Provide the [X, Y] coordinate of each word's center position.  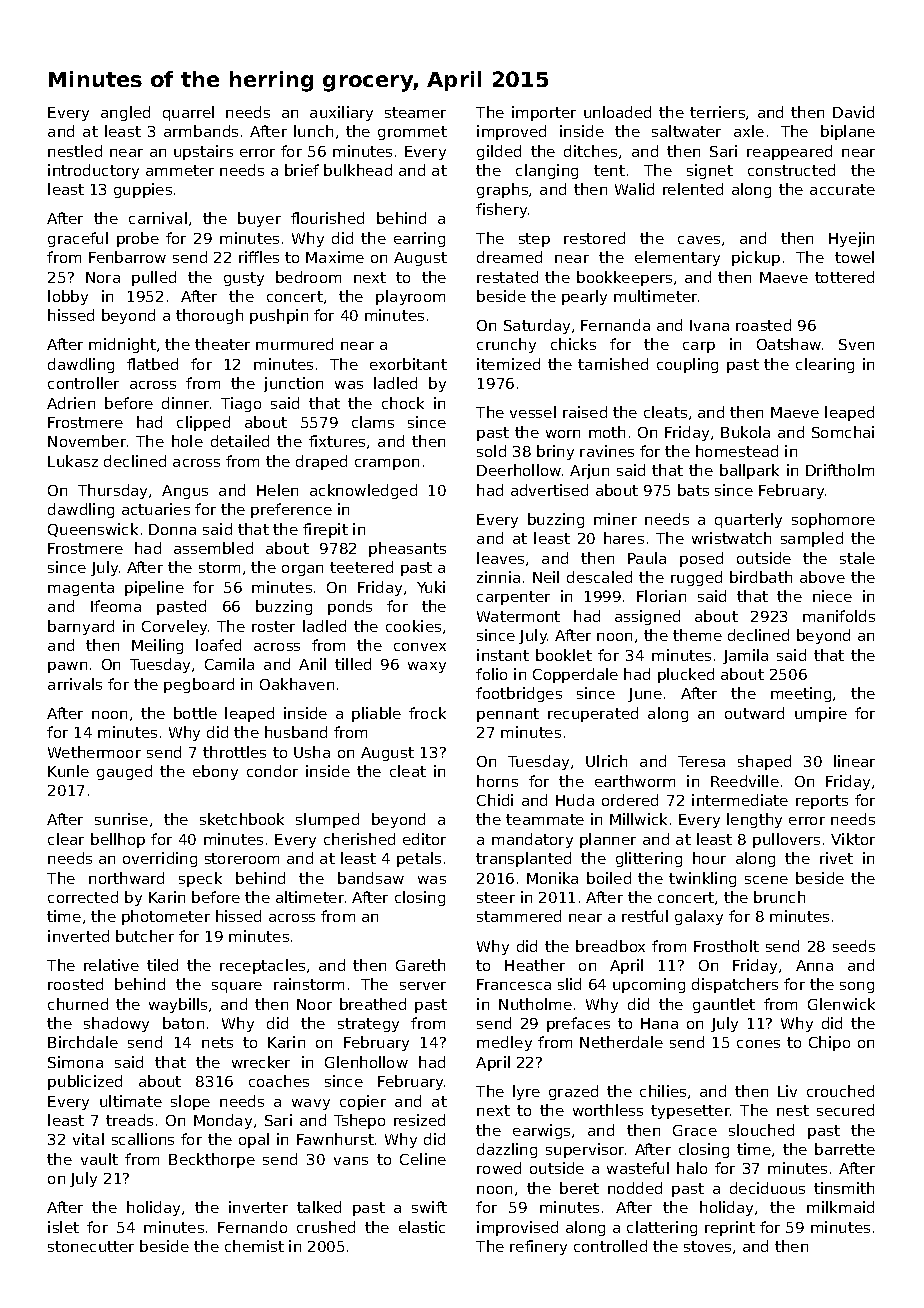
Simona [75, 1062]
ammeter [180, 170]
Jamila [745, 656]
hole [187, 441]
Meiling [157, 646]
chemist [254, 1246]
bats [693, 490]
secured [845, 1110]
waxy [427, 667]
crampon [387, 464]
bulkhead [358, 170]
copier [363, 1102]
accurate [842, 189]
